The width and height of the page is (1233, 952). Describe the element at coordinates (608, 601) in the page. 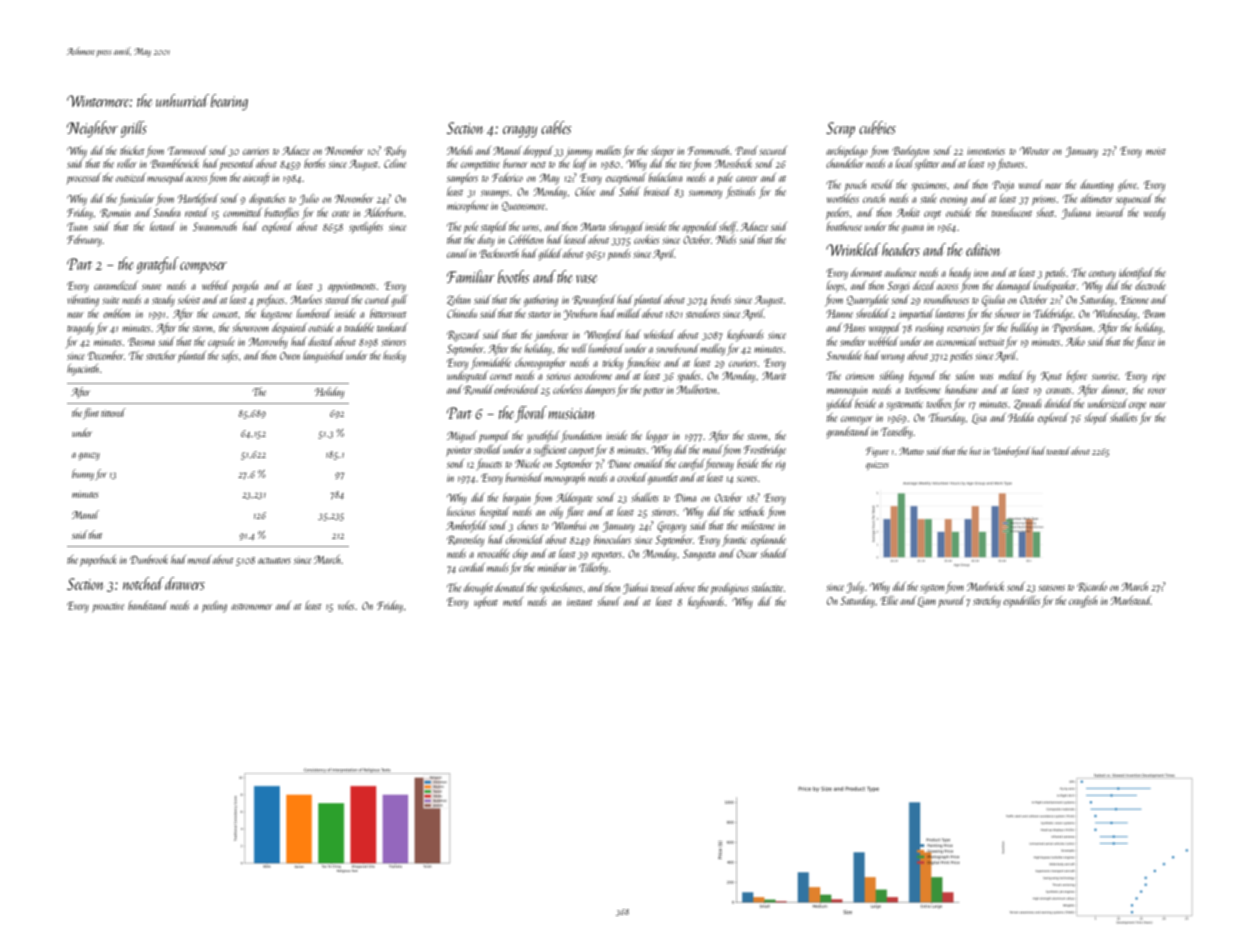

I see `shawl` at that location.
